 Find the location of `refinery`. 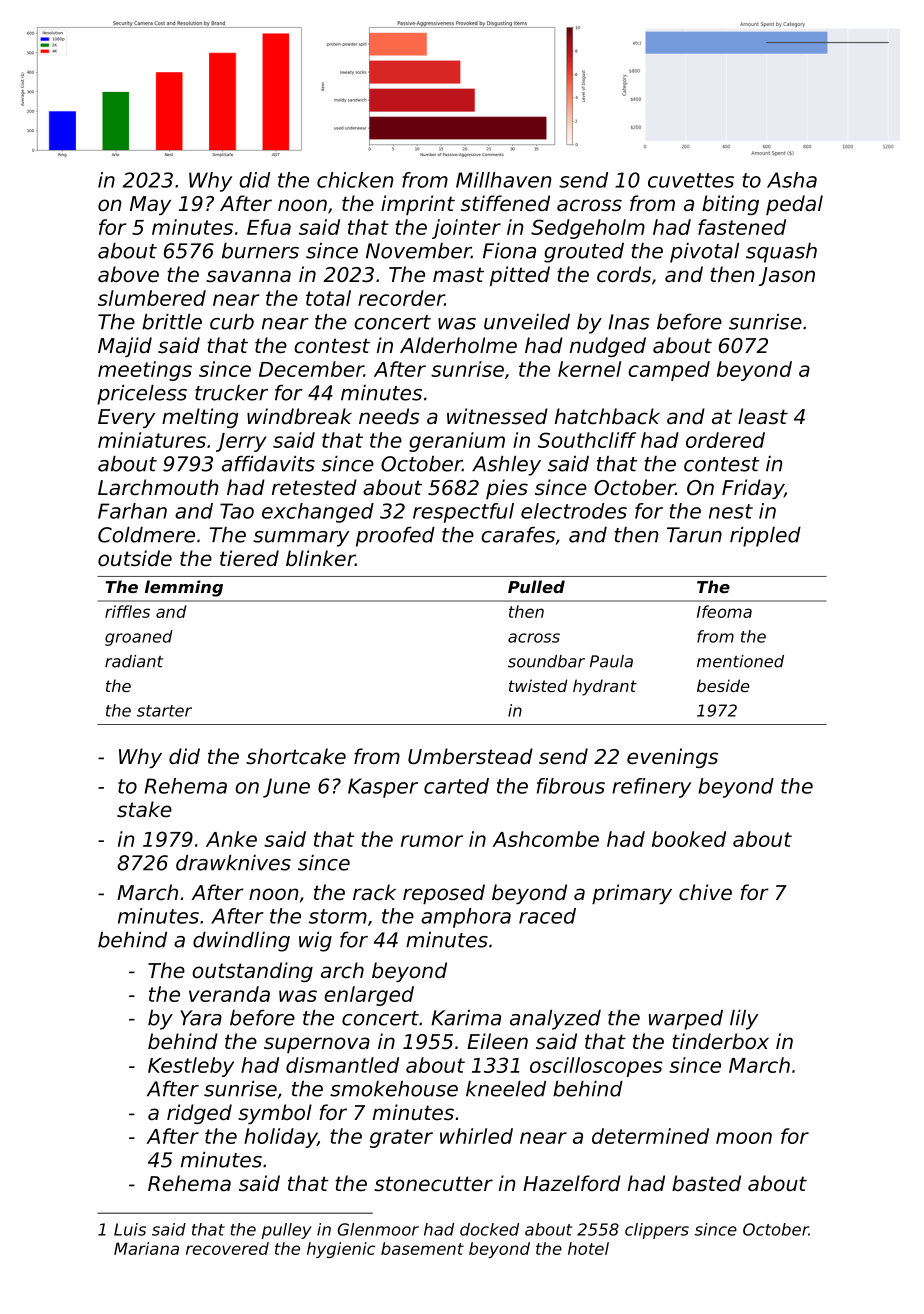

refinery is located at coordinates (651, 788).
